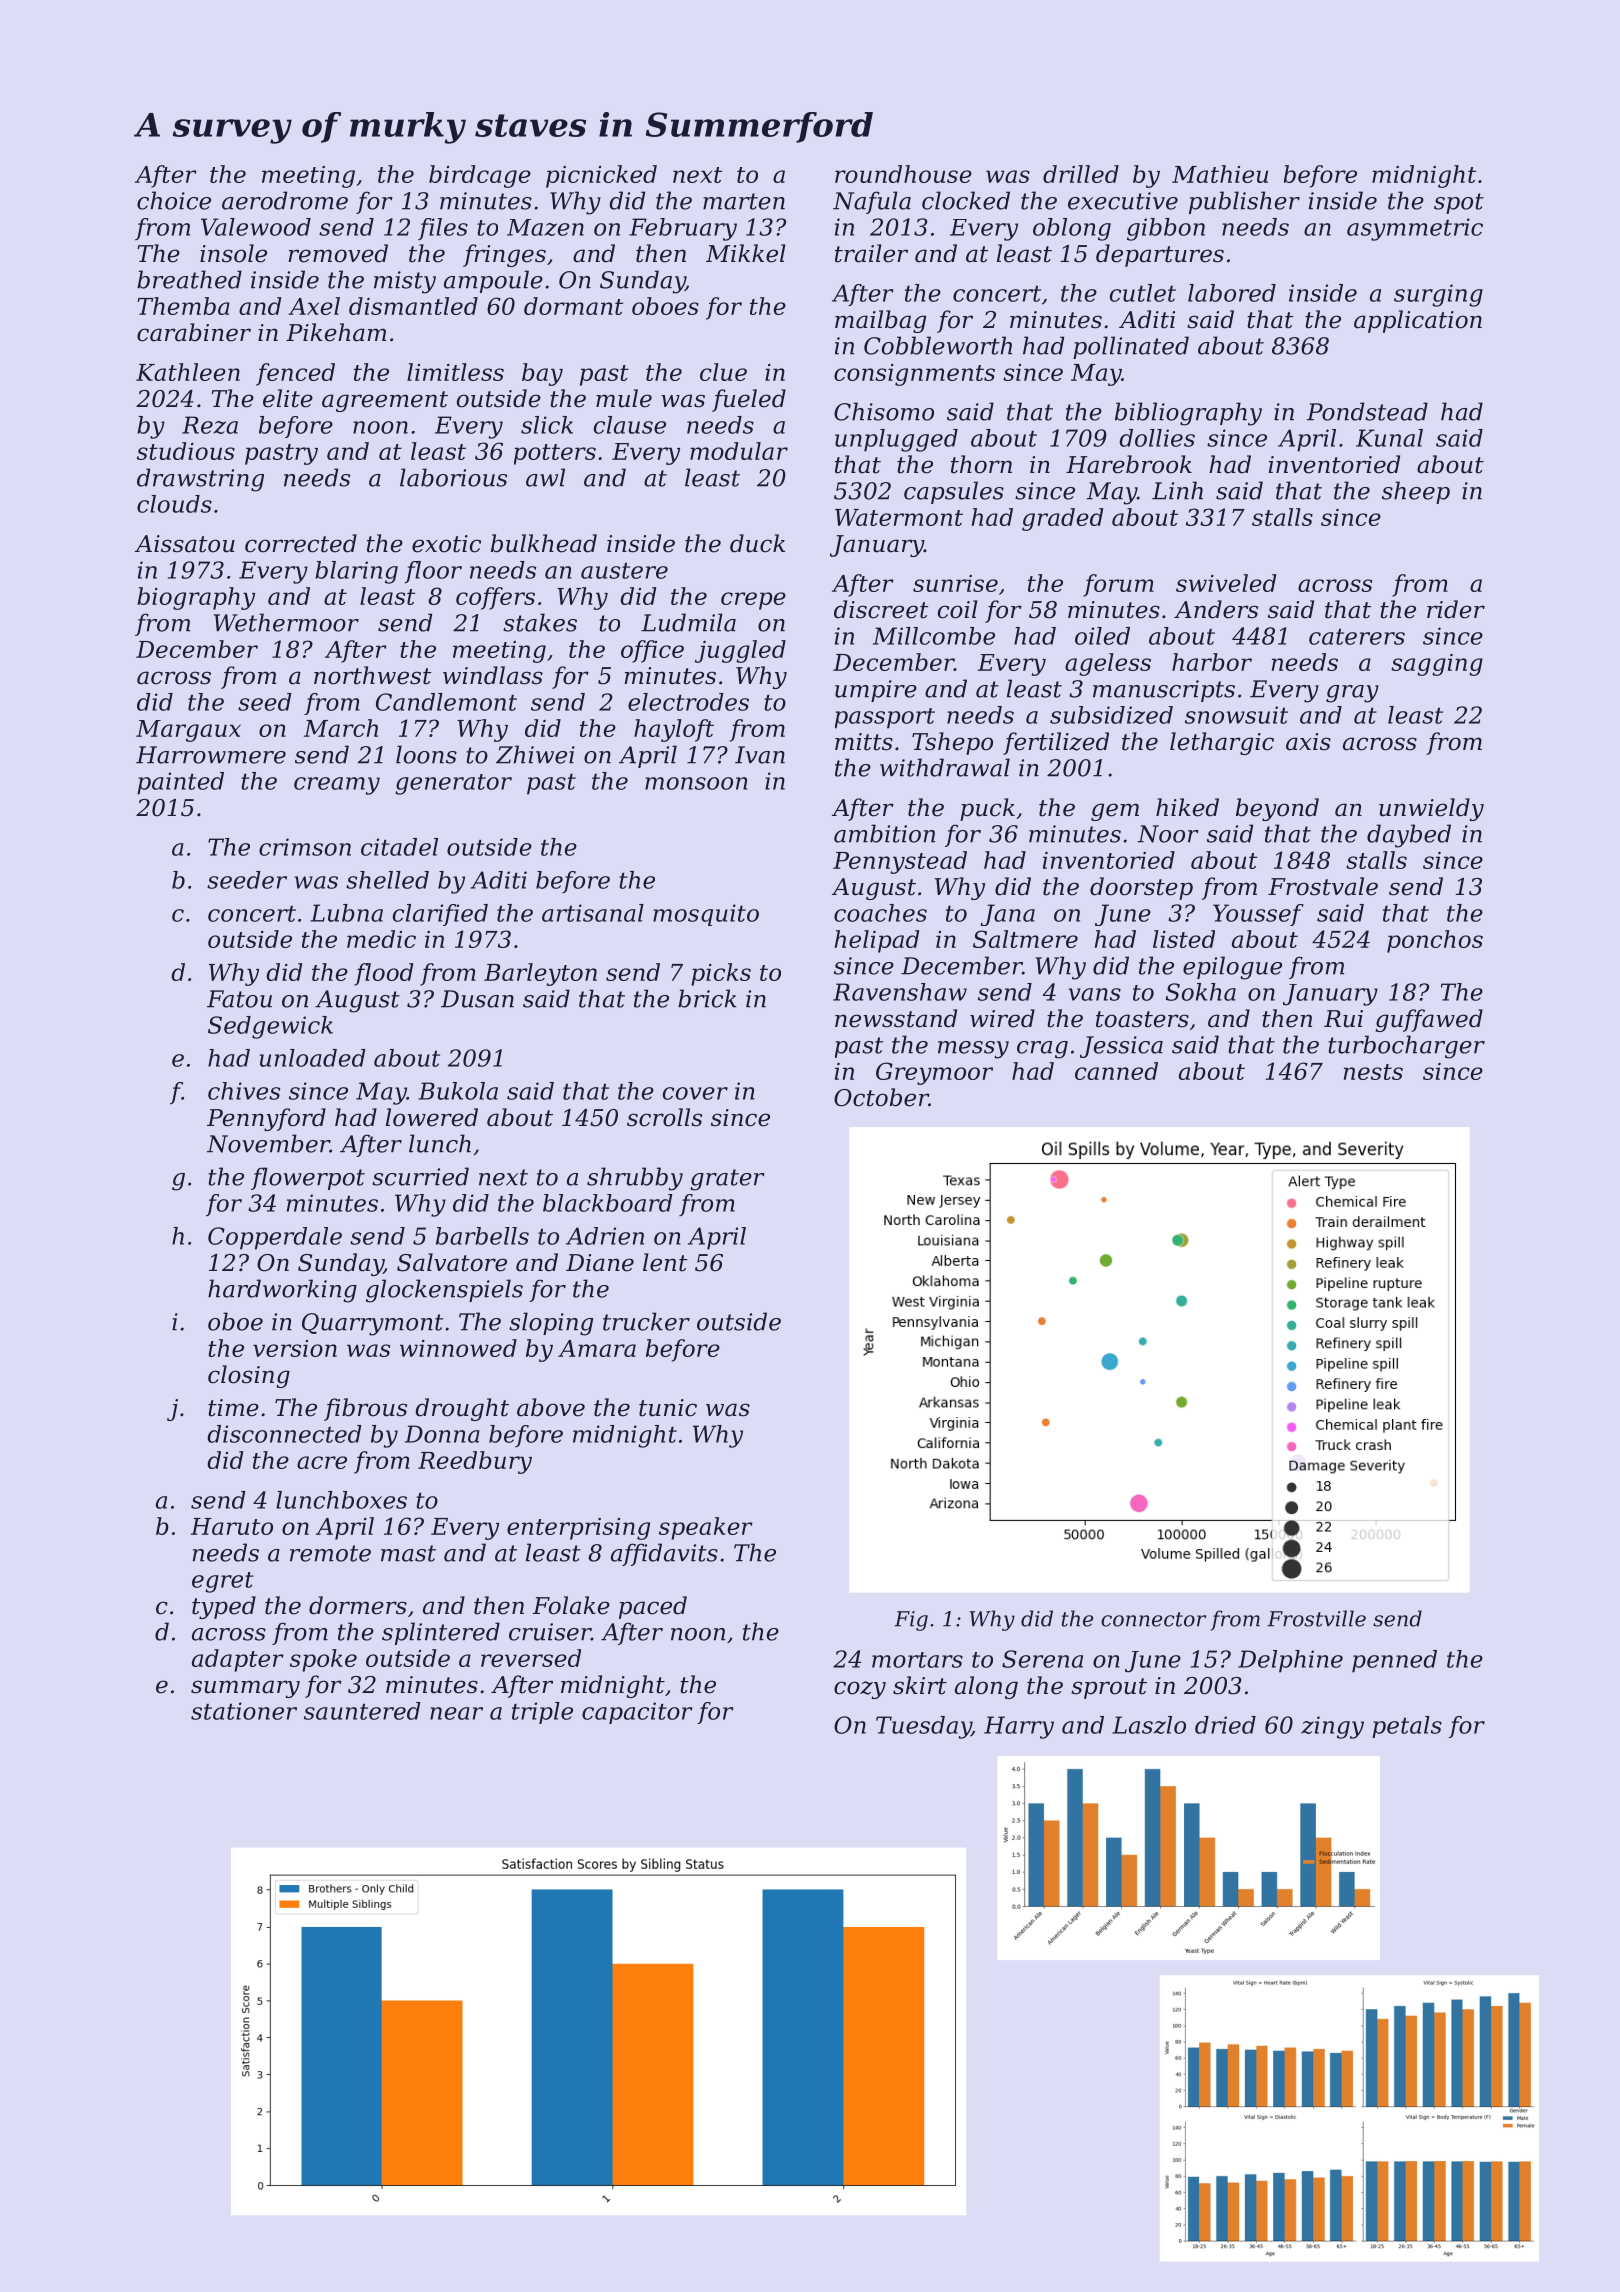  I want to click on Cobbleworth, so click(938, 345).
